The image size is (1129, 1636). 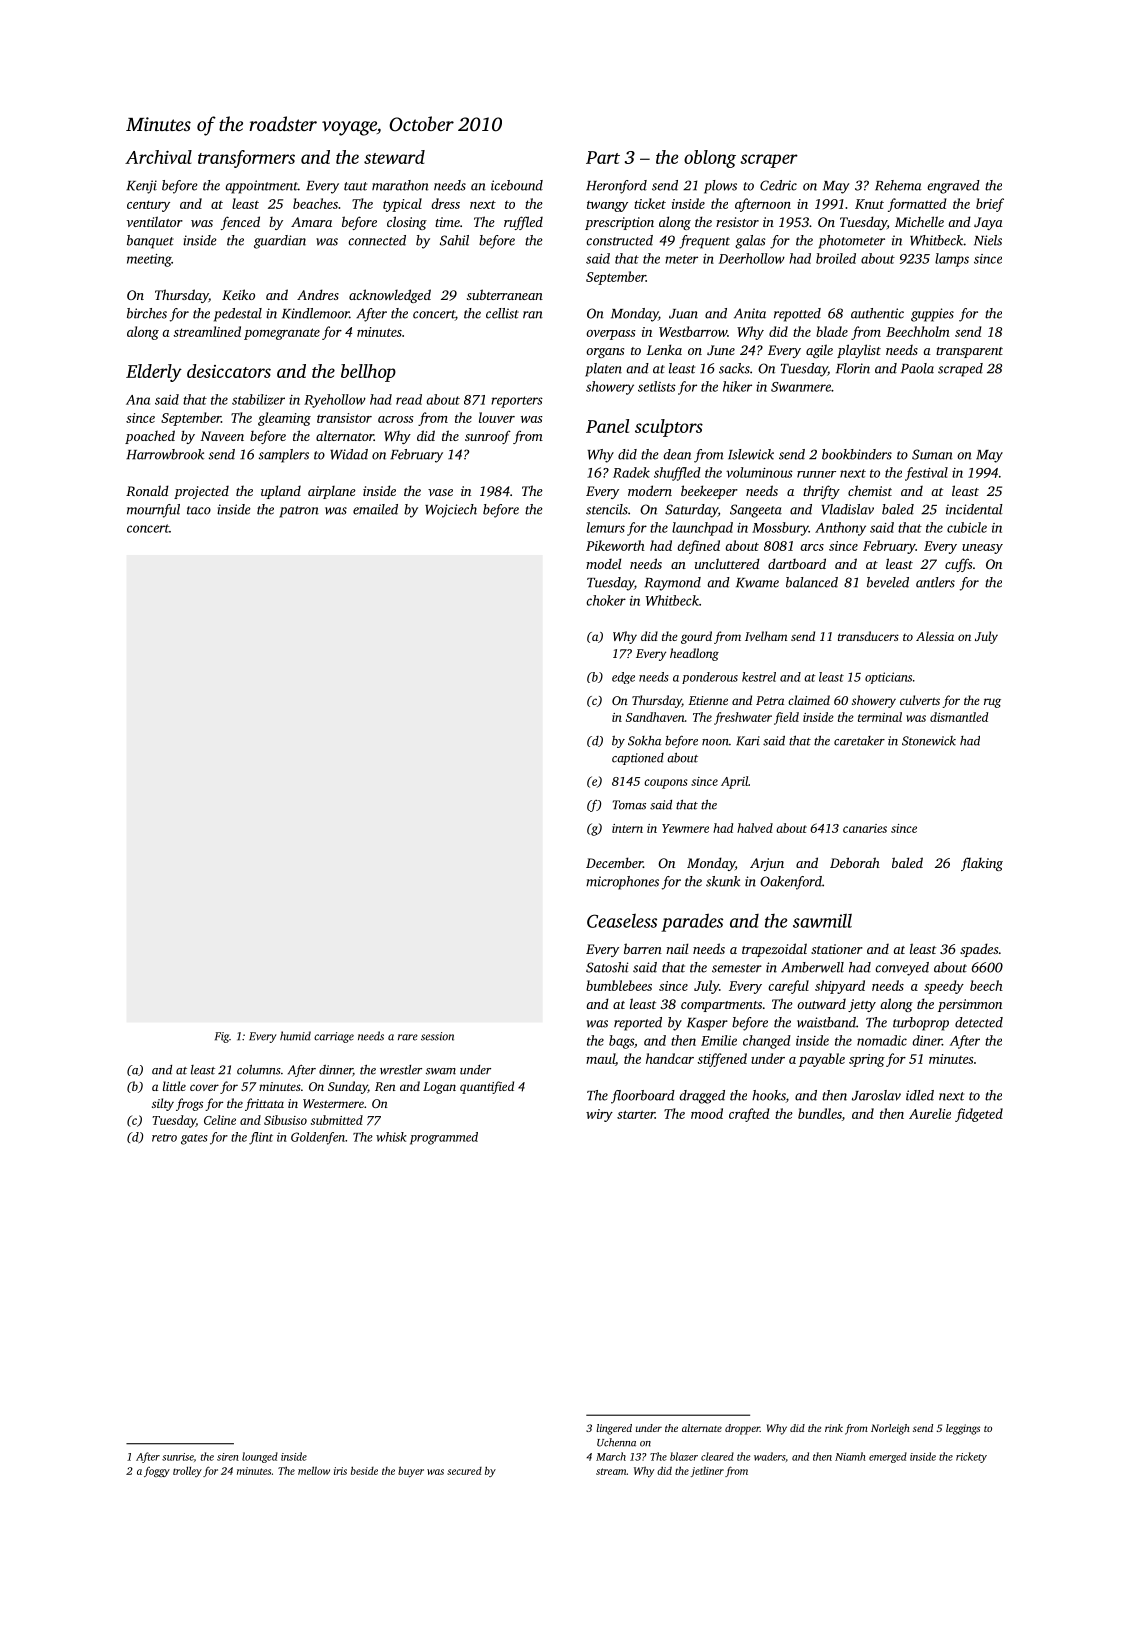 I want to click on choker, so click(x=606, y=600).
